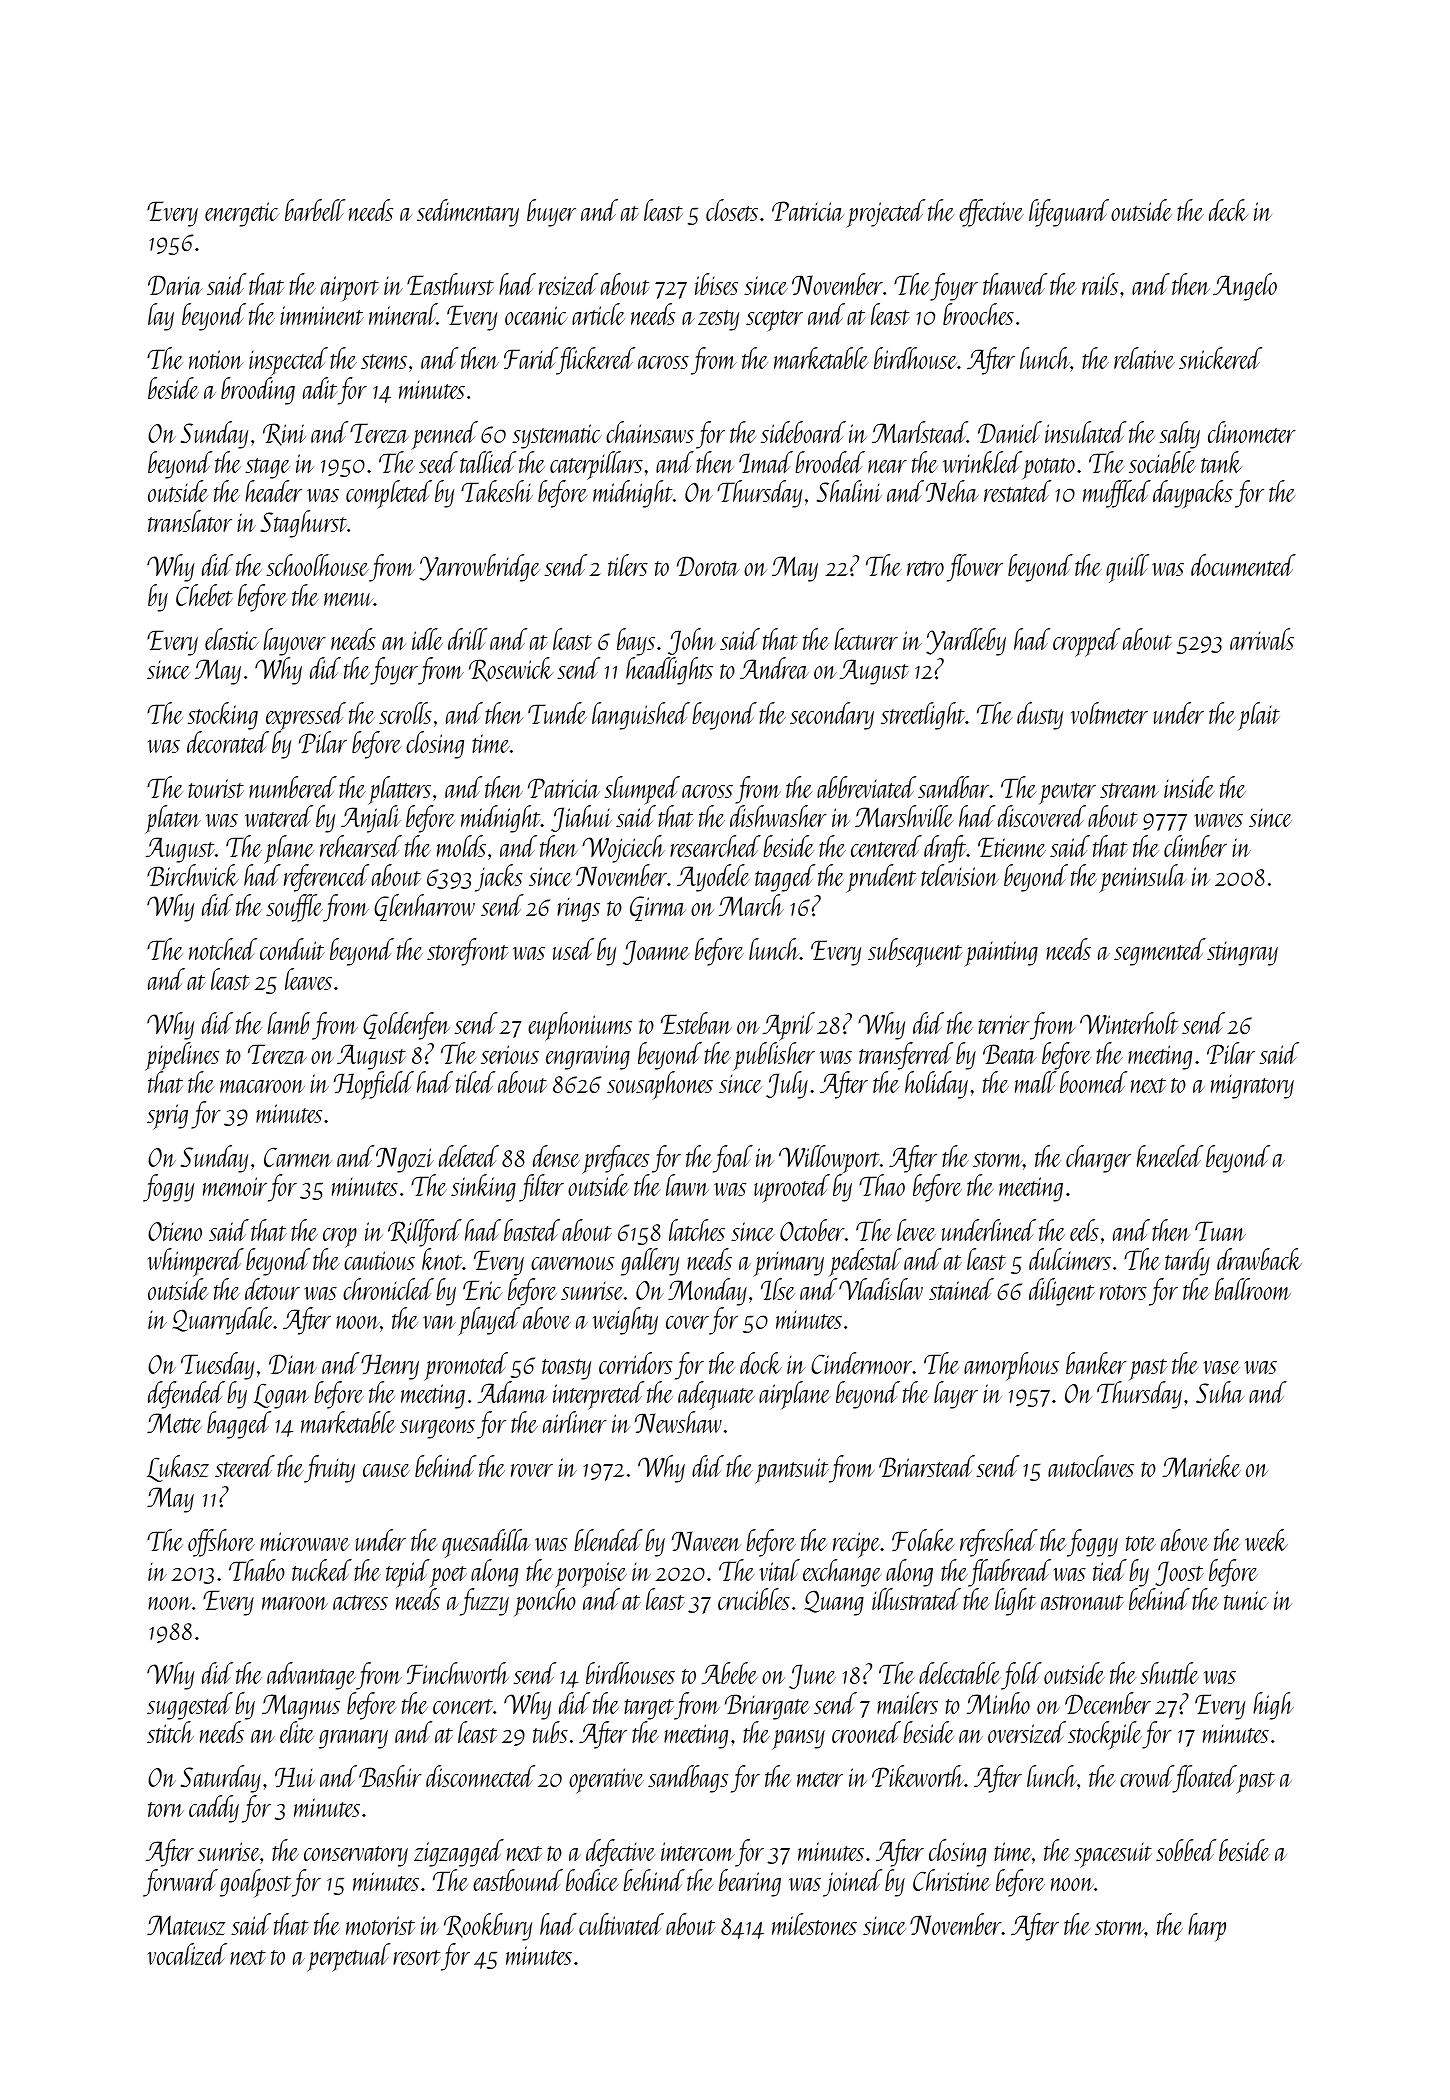 The image size is (1450, 2100). Describe the element at coordinates (450, 284) in the page. I see `Easthurst` at that location.
